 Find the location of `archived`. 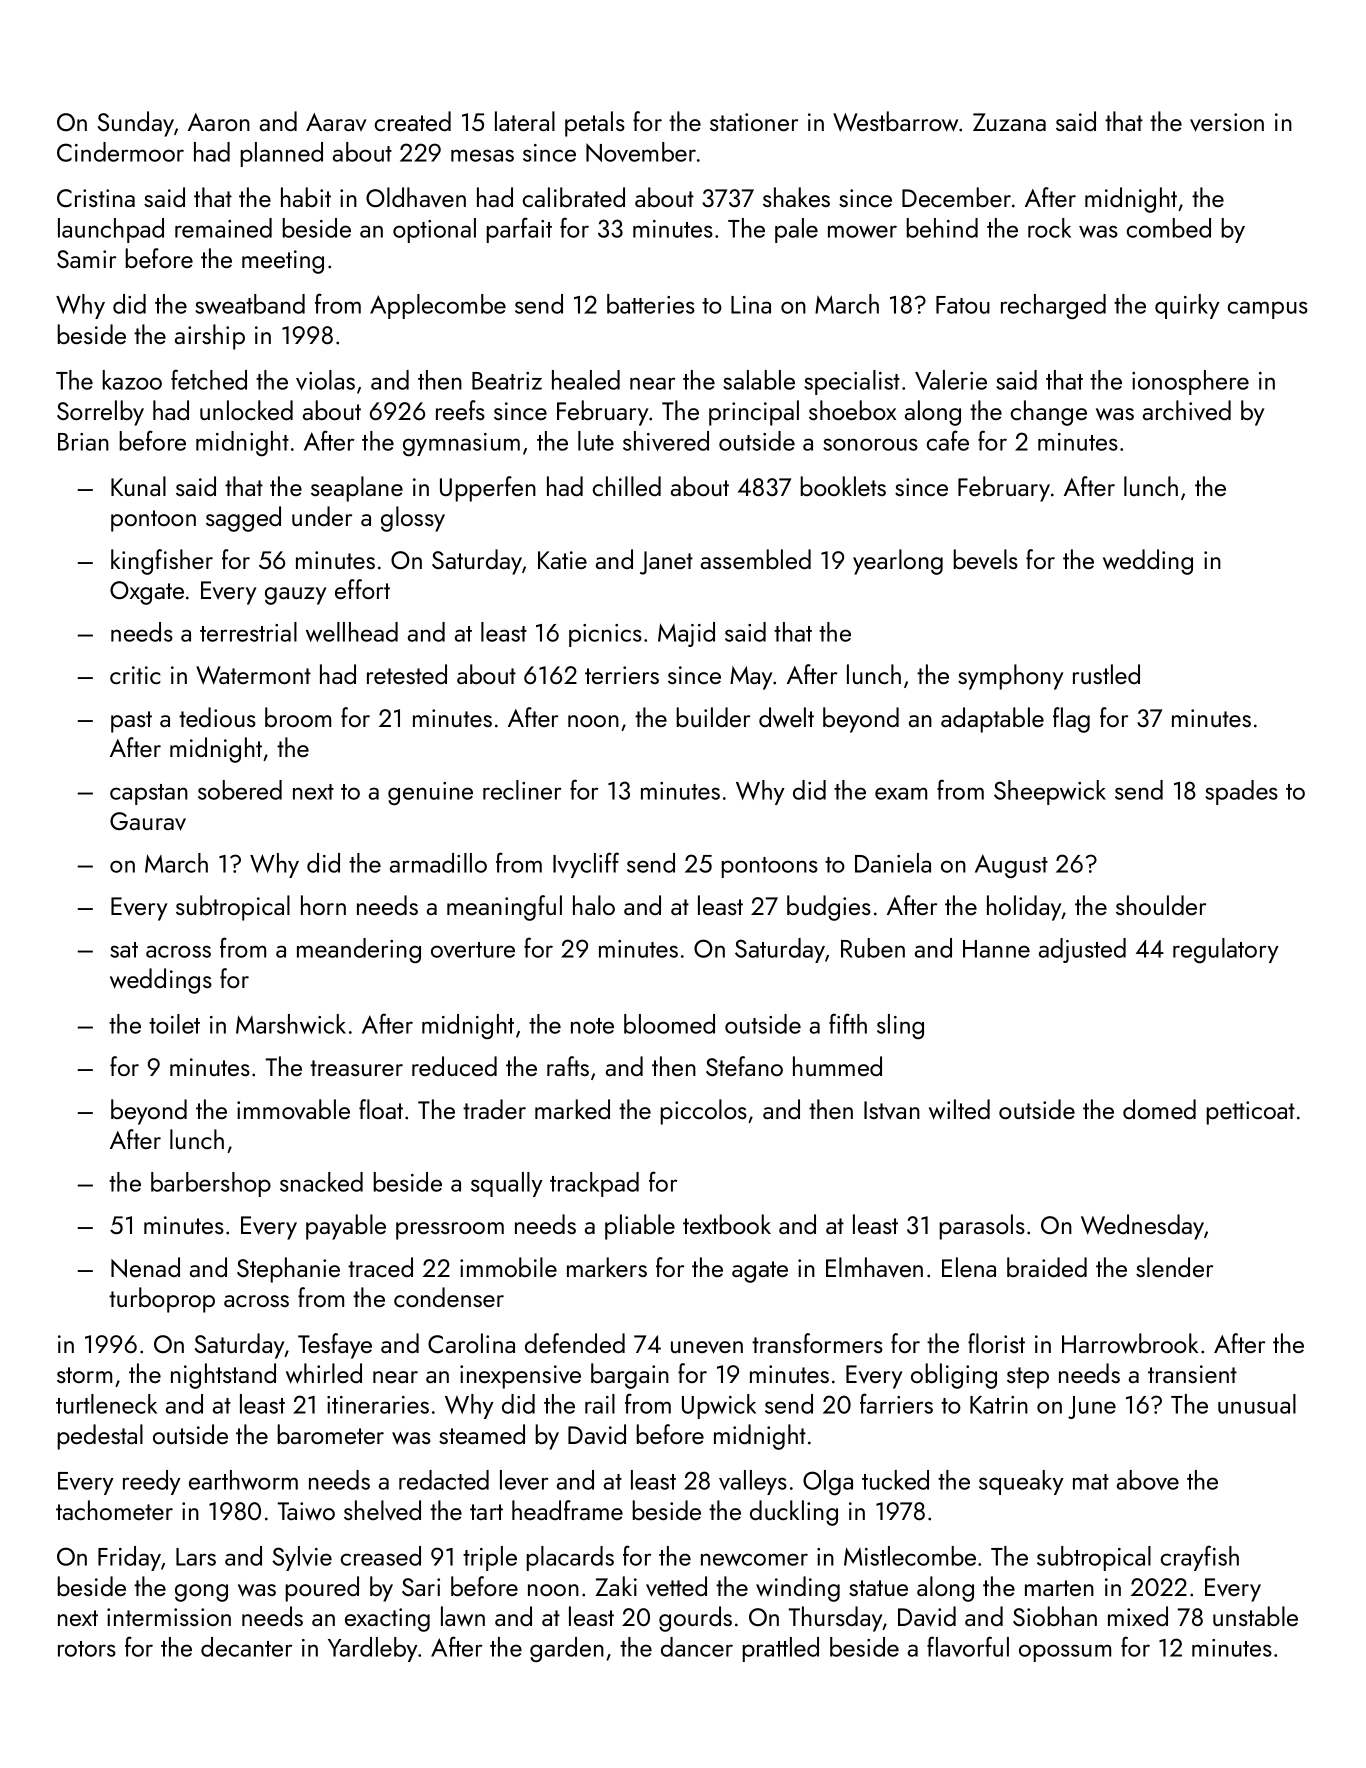

archived is located at coordinates (1187, 410).
